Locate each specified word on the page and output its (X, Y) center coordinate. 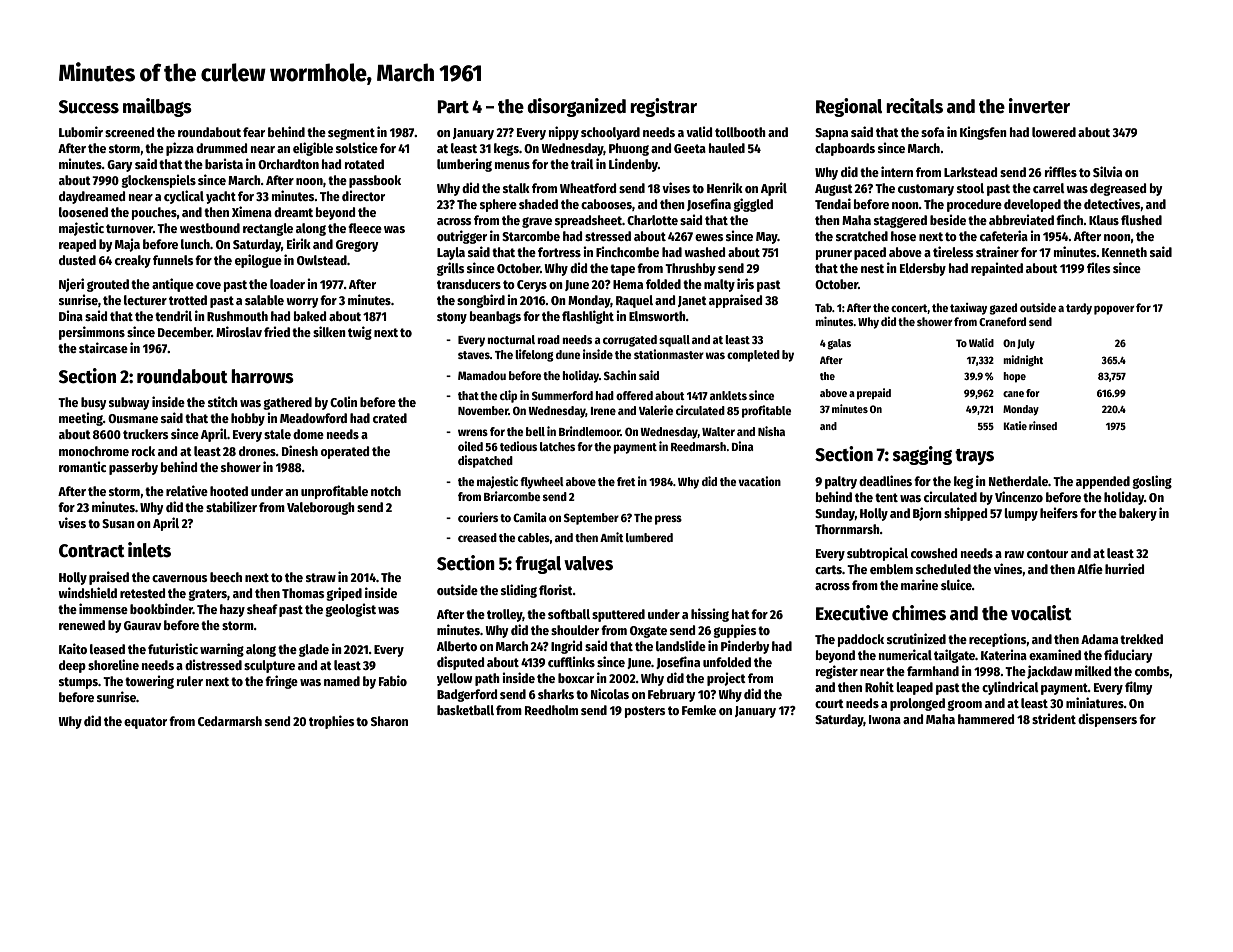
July (1026, 344)
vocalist (1041, 613)
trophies (331, 722)
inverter (1039, 106)
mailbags (157, 107)
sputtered (618, 615)
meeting (81, 419)
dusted (77, 260)
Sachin (620, 375)
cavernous (179, 578)
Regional (849, 107)
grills (450, 269)
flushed (1141, 220)
